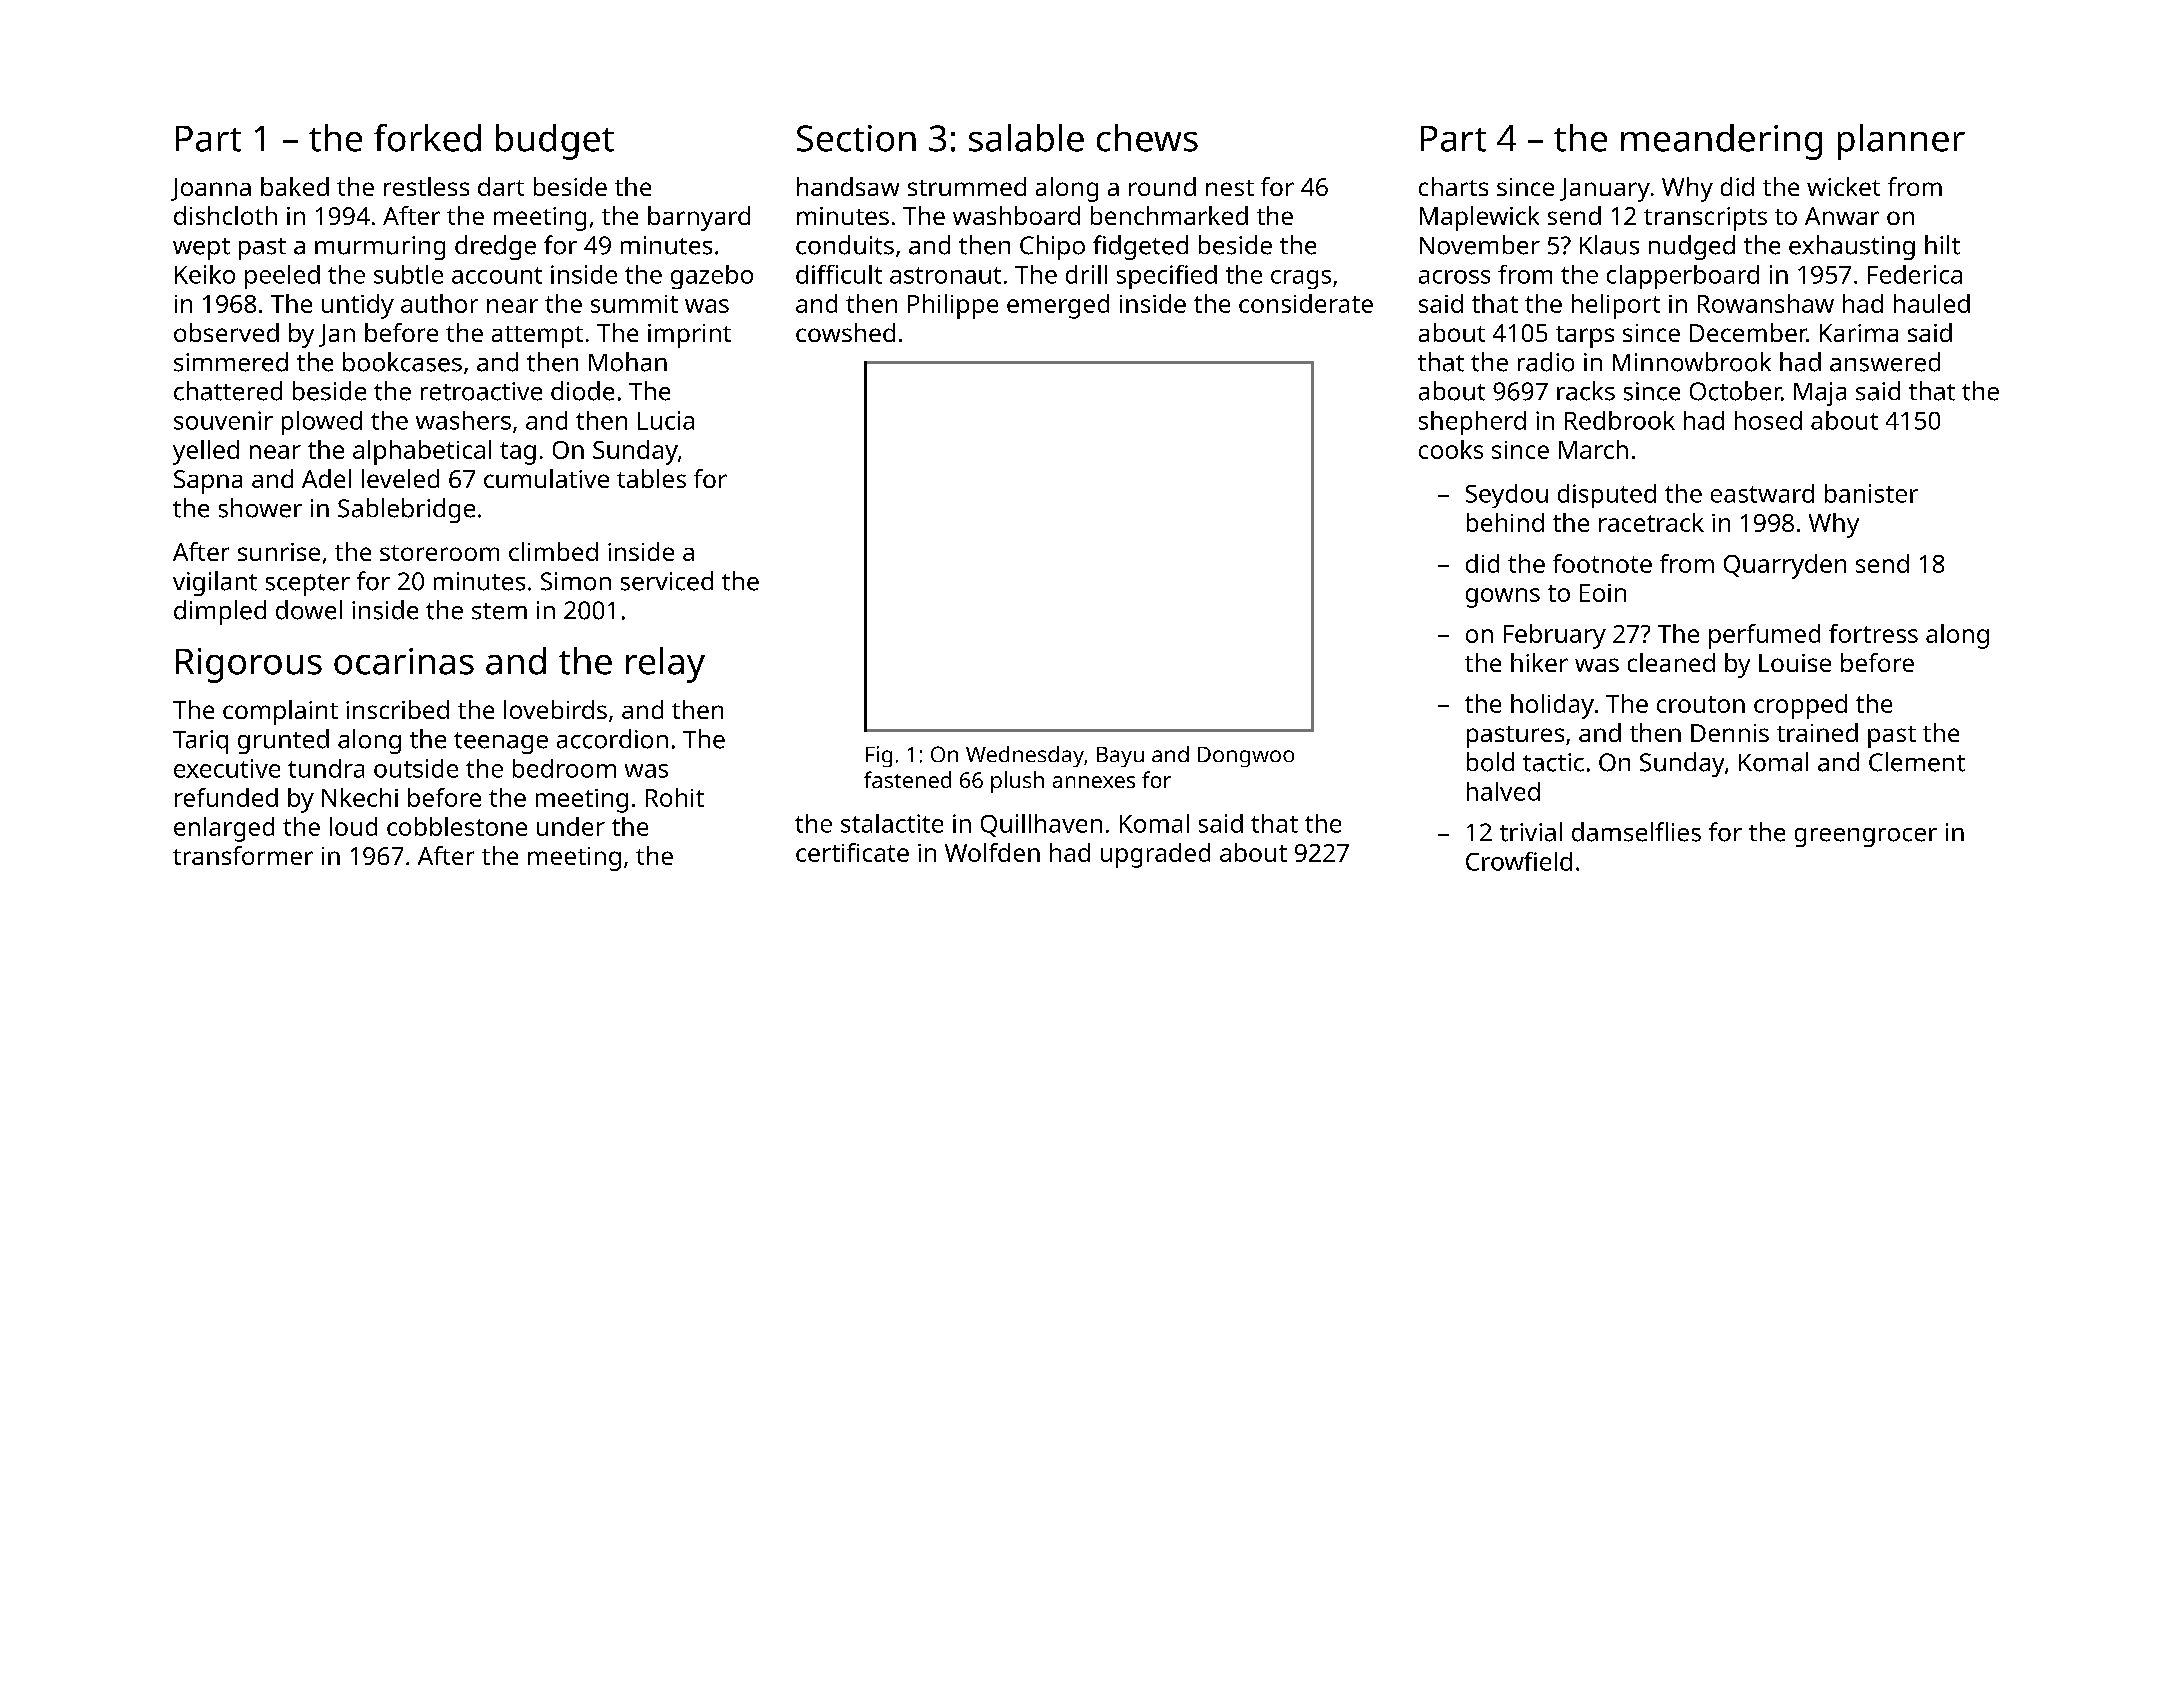  Describe the element at coordinates (1472, 423) in the page. I see `shepherd` at that location.
